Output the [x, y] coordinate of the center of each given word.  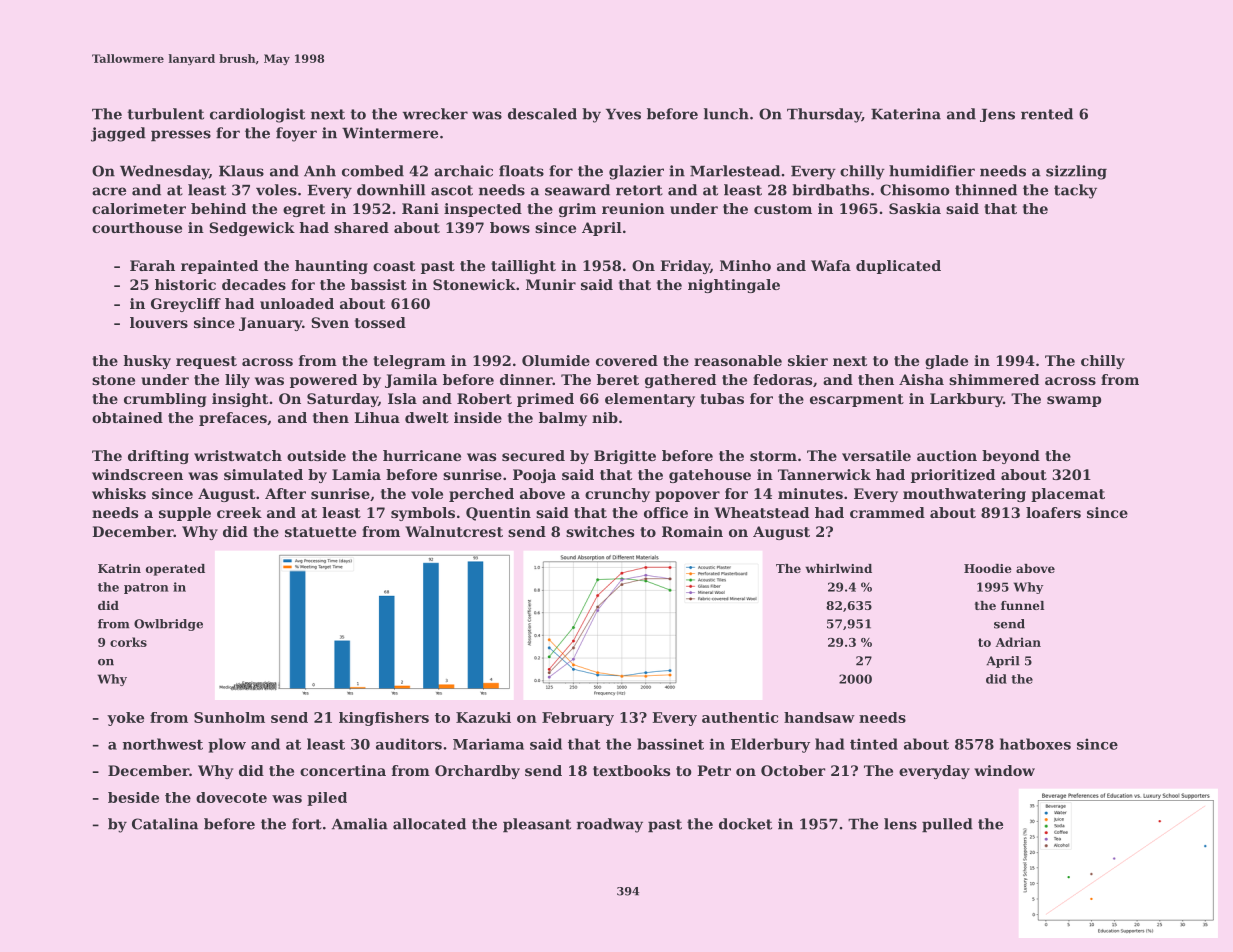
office [666, 512]
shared [361, 227]
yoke [125, 719]
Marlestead [735, 171]
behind [218, 208]
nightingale [734, 286]
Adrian [1018, 642]
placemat [1068, 495]
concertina [343, 770]
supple [185, 514]
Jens [997, 115]
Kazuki [483, 717]
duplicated [898, 267]
